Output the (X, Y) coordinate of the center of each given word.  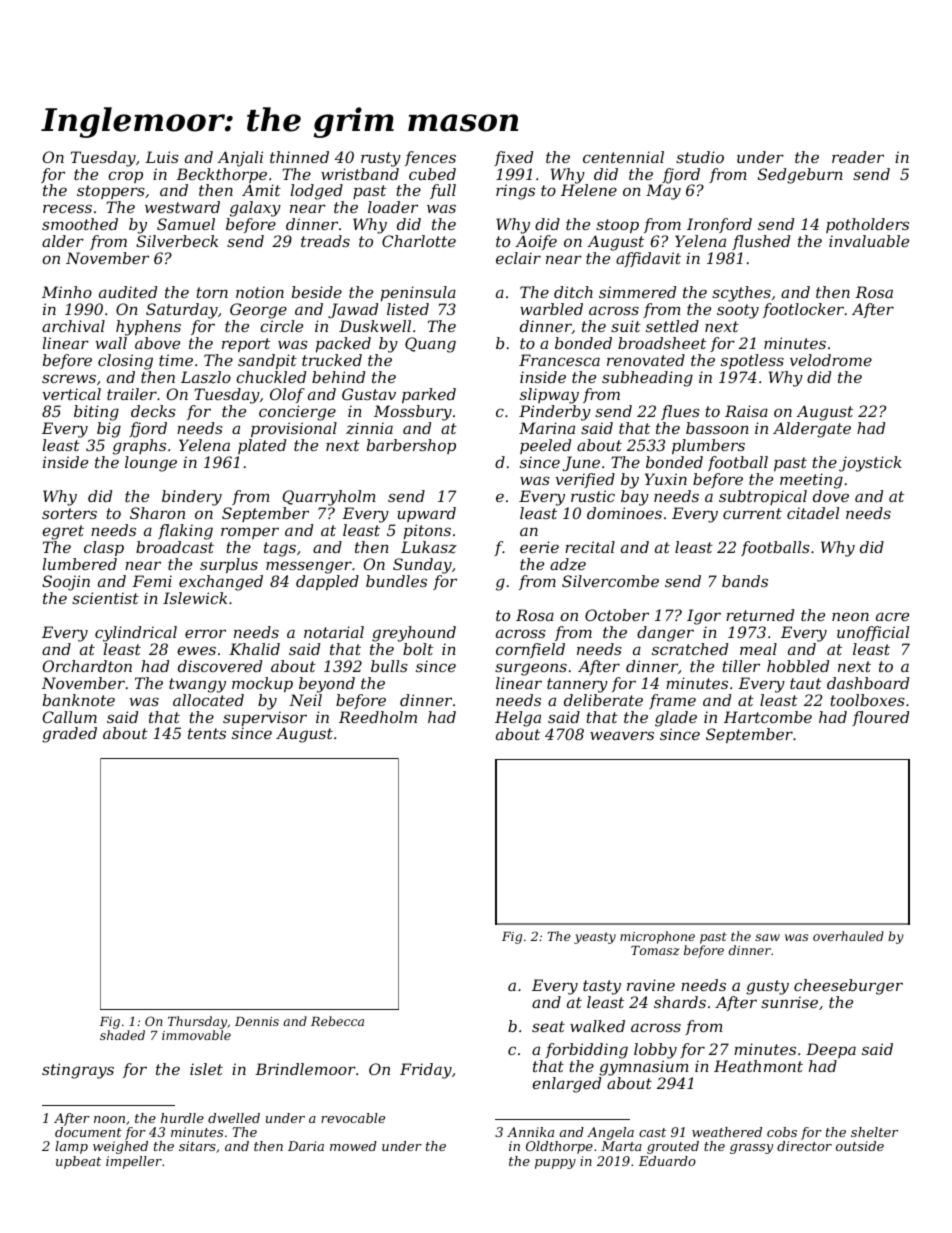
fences (430, 158)
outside (860, 1146)
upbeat (78, 1162)
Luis (162, 157)
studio (700, 157)
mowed (353, 1146)
